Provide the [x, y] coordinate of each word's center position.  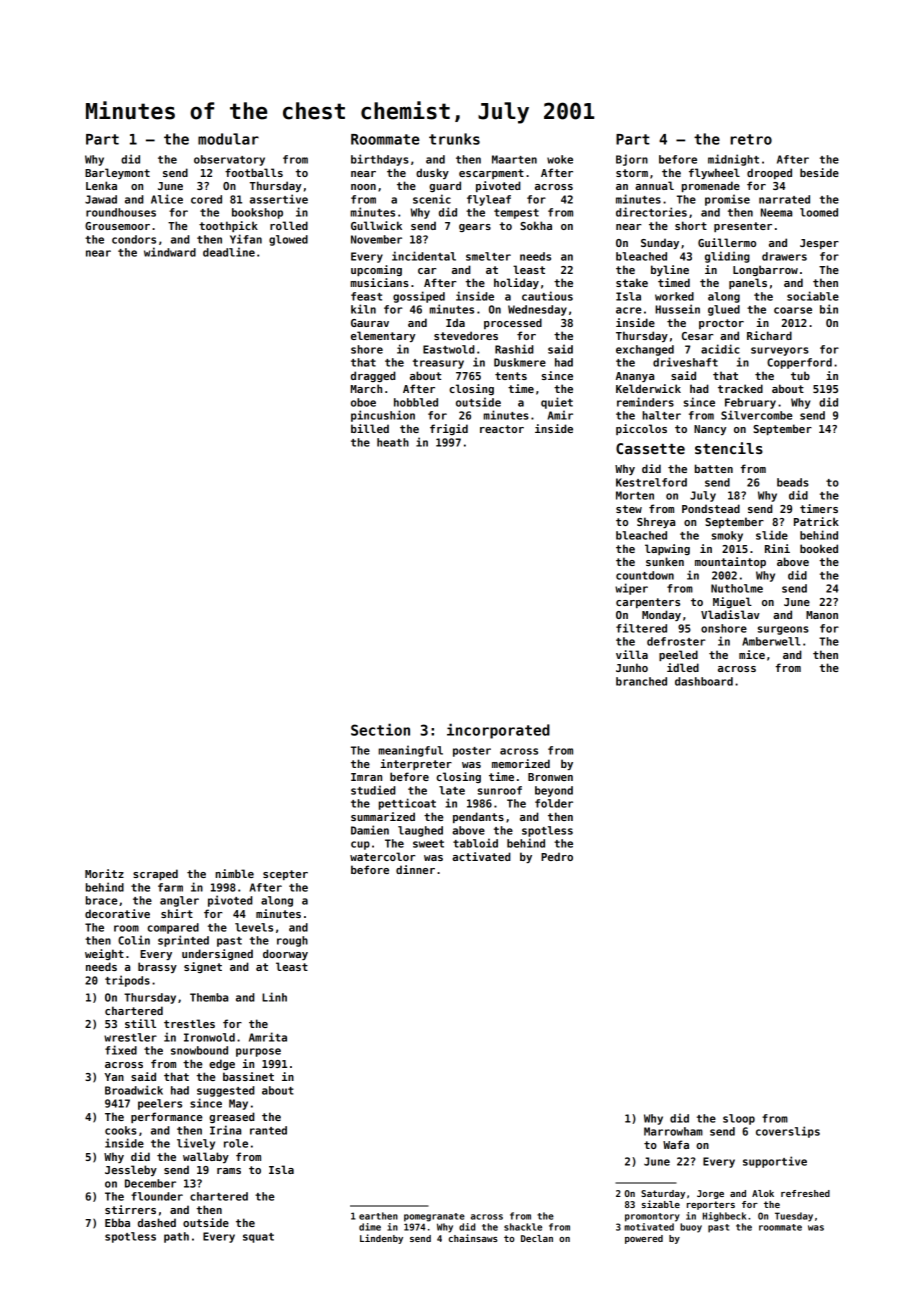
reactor [502, 429]
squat [258, 1238]
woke [560, 159]
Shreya [656, 522]
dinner [415, 869]
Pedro [557, 856]
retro [751, 139]
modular [228, 139]
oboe [363, 402]
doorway [285, 954]
